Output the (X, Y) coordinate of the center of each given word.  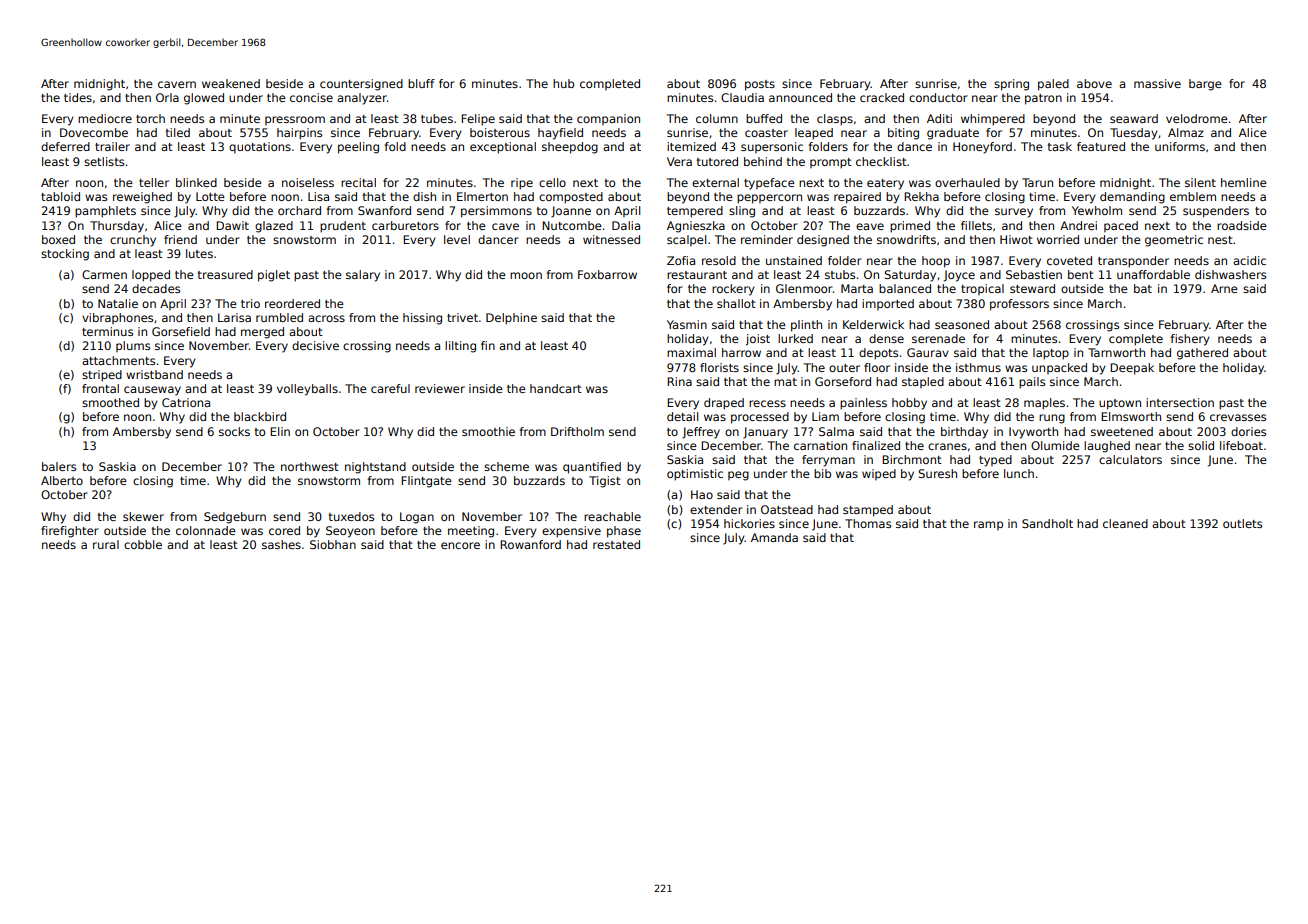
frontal (100, 388)
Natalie (118, 303)
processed (760, 418)
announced (800, 97)
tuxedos (351, 516)
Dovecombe (94, 132)
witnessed (611, 239)
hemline (1244, 182)
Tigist (605, 482)
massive (1157, 83)
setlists (104, 161)
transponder (1133, 262)
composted (571, 198)
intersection (1180, 402)
